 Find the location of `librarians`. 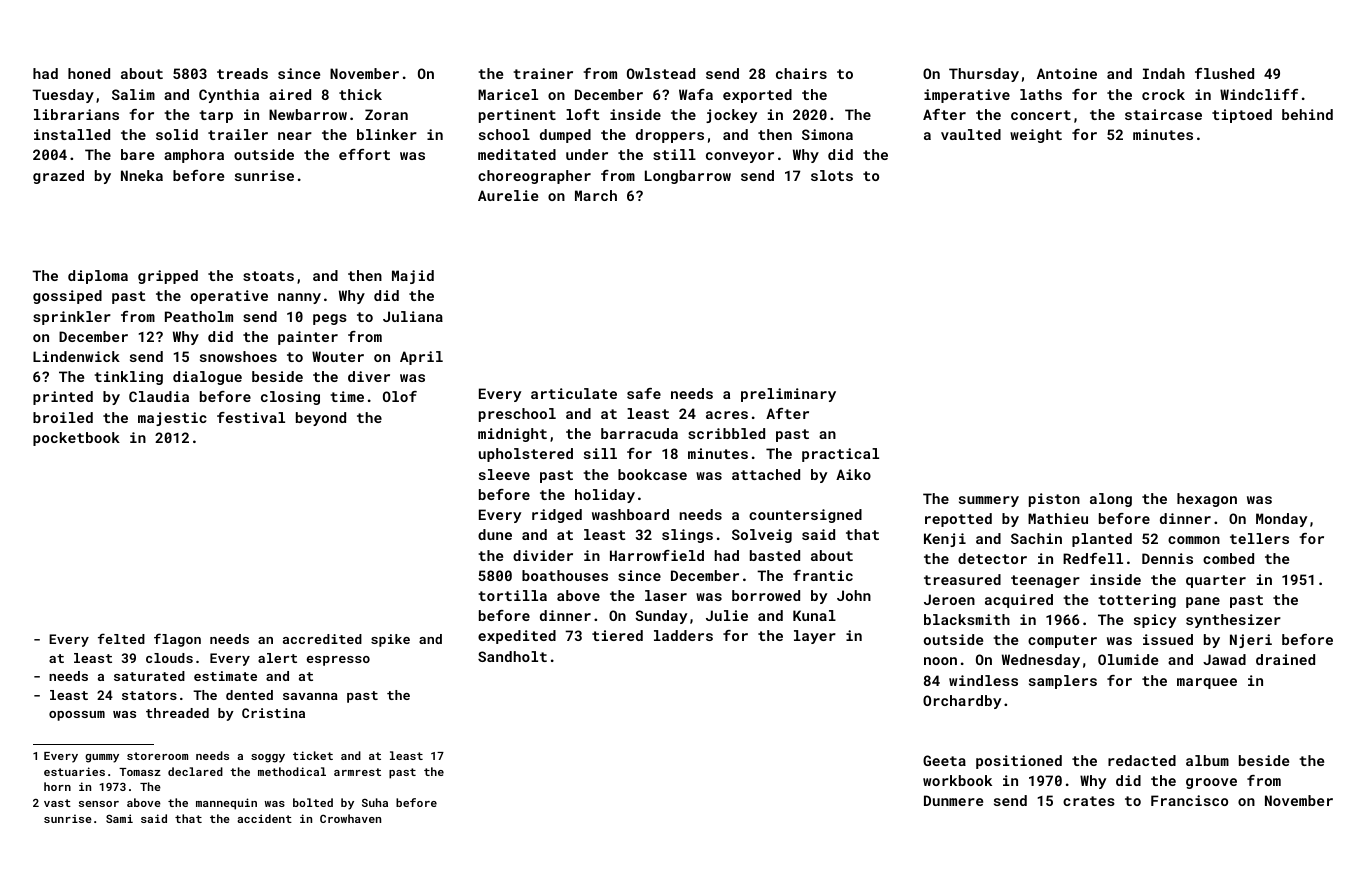

librarians is located at coordinates (76, 114).
